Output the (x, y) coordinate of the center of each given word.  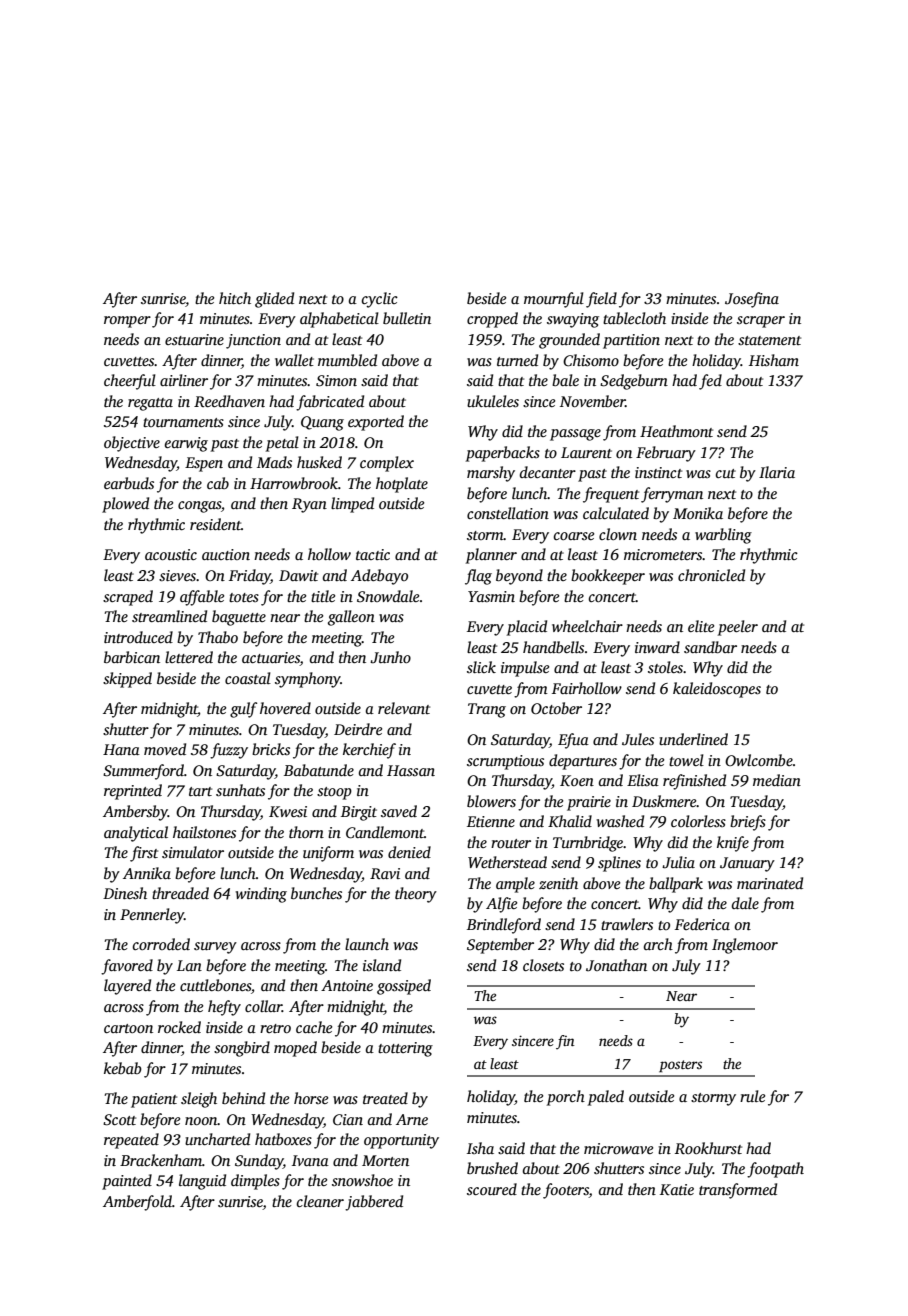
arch (658, 944)
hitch (235, 298)
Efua (573, 741)
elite (701, 626)
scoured (492, 1189)
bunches (316, 893)
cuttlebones (215, 985)
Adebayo (379, 577)
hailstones (204, 832)
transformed (738, 1191)
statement (769, 340)
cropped (492, 320)
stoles (665, 667)
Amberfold (137, 1203)
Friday (250, 577)
